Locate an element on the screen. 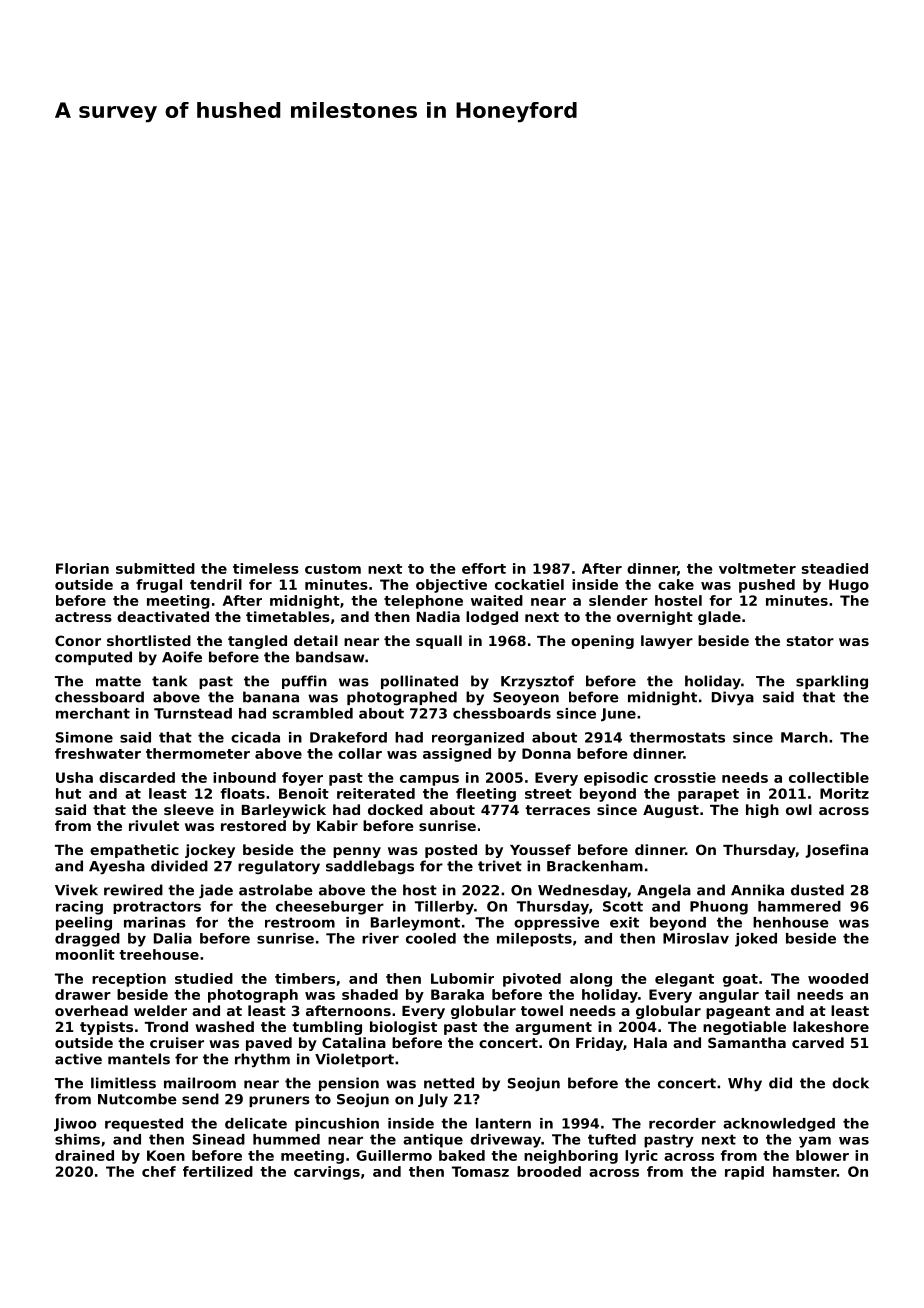 The height and width of the screenshot is (1308, 924). carvings is located at coordinates (327, 1173).
